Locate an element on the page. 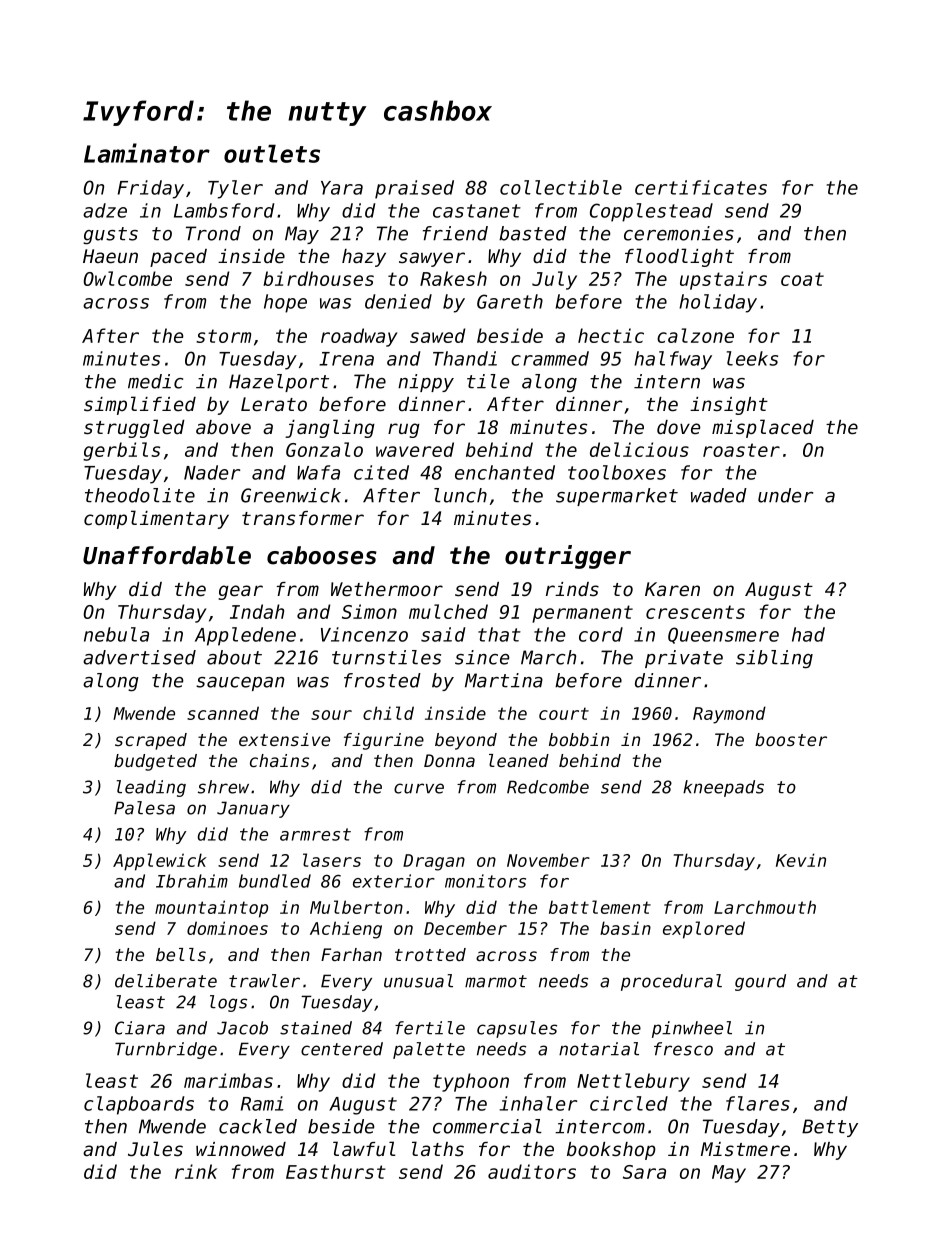 The width and height of the page is (952, 1233). Redcombe is located at coordinates (548, 787).
